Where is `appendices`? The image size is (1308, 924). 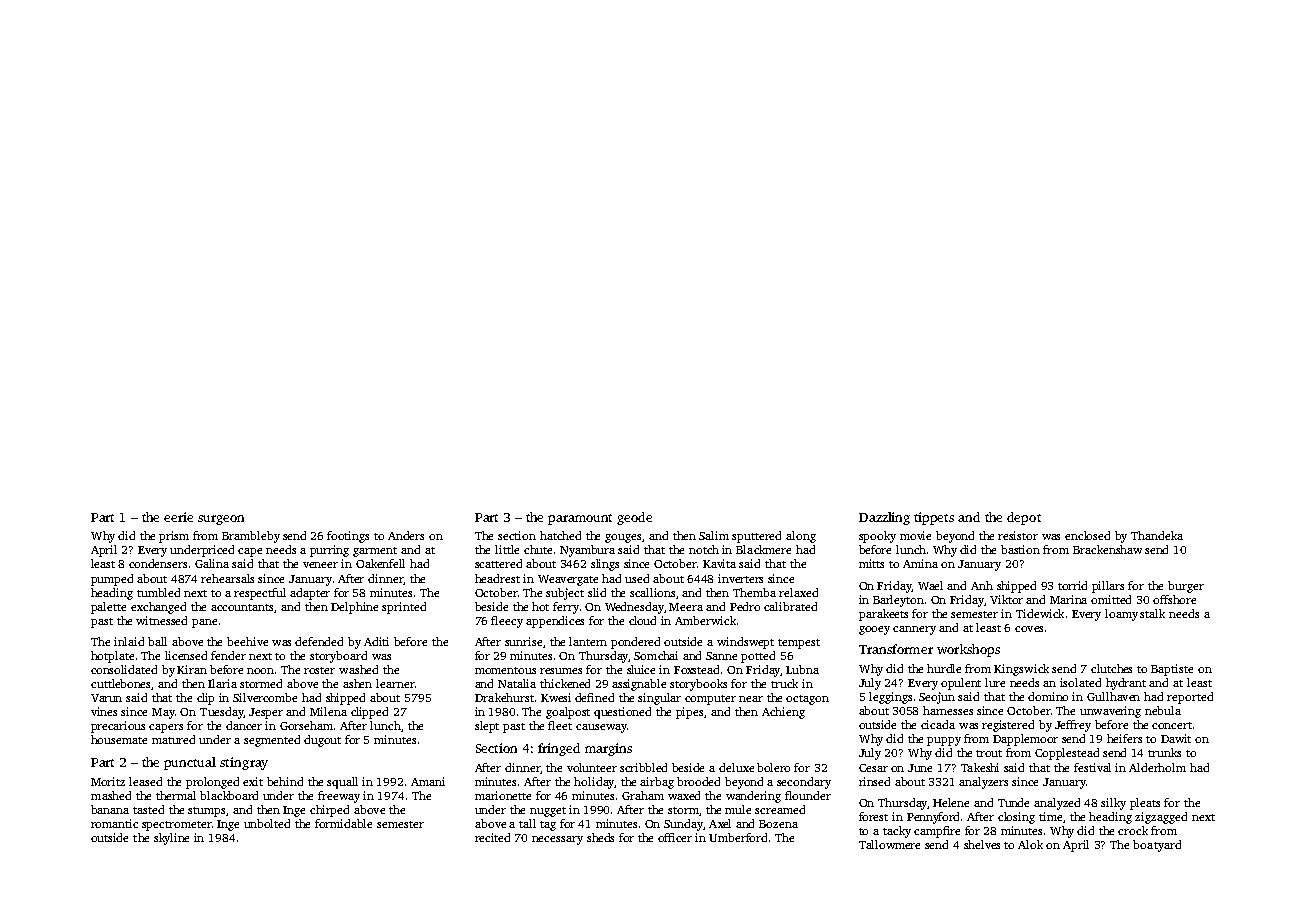 appendices is located at coordinates (555, 622).
